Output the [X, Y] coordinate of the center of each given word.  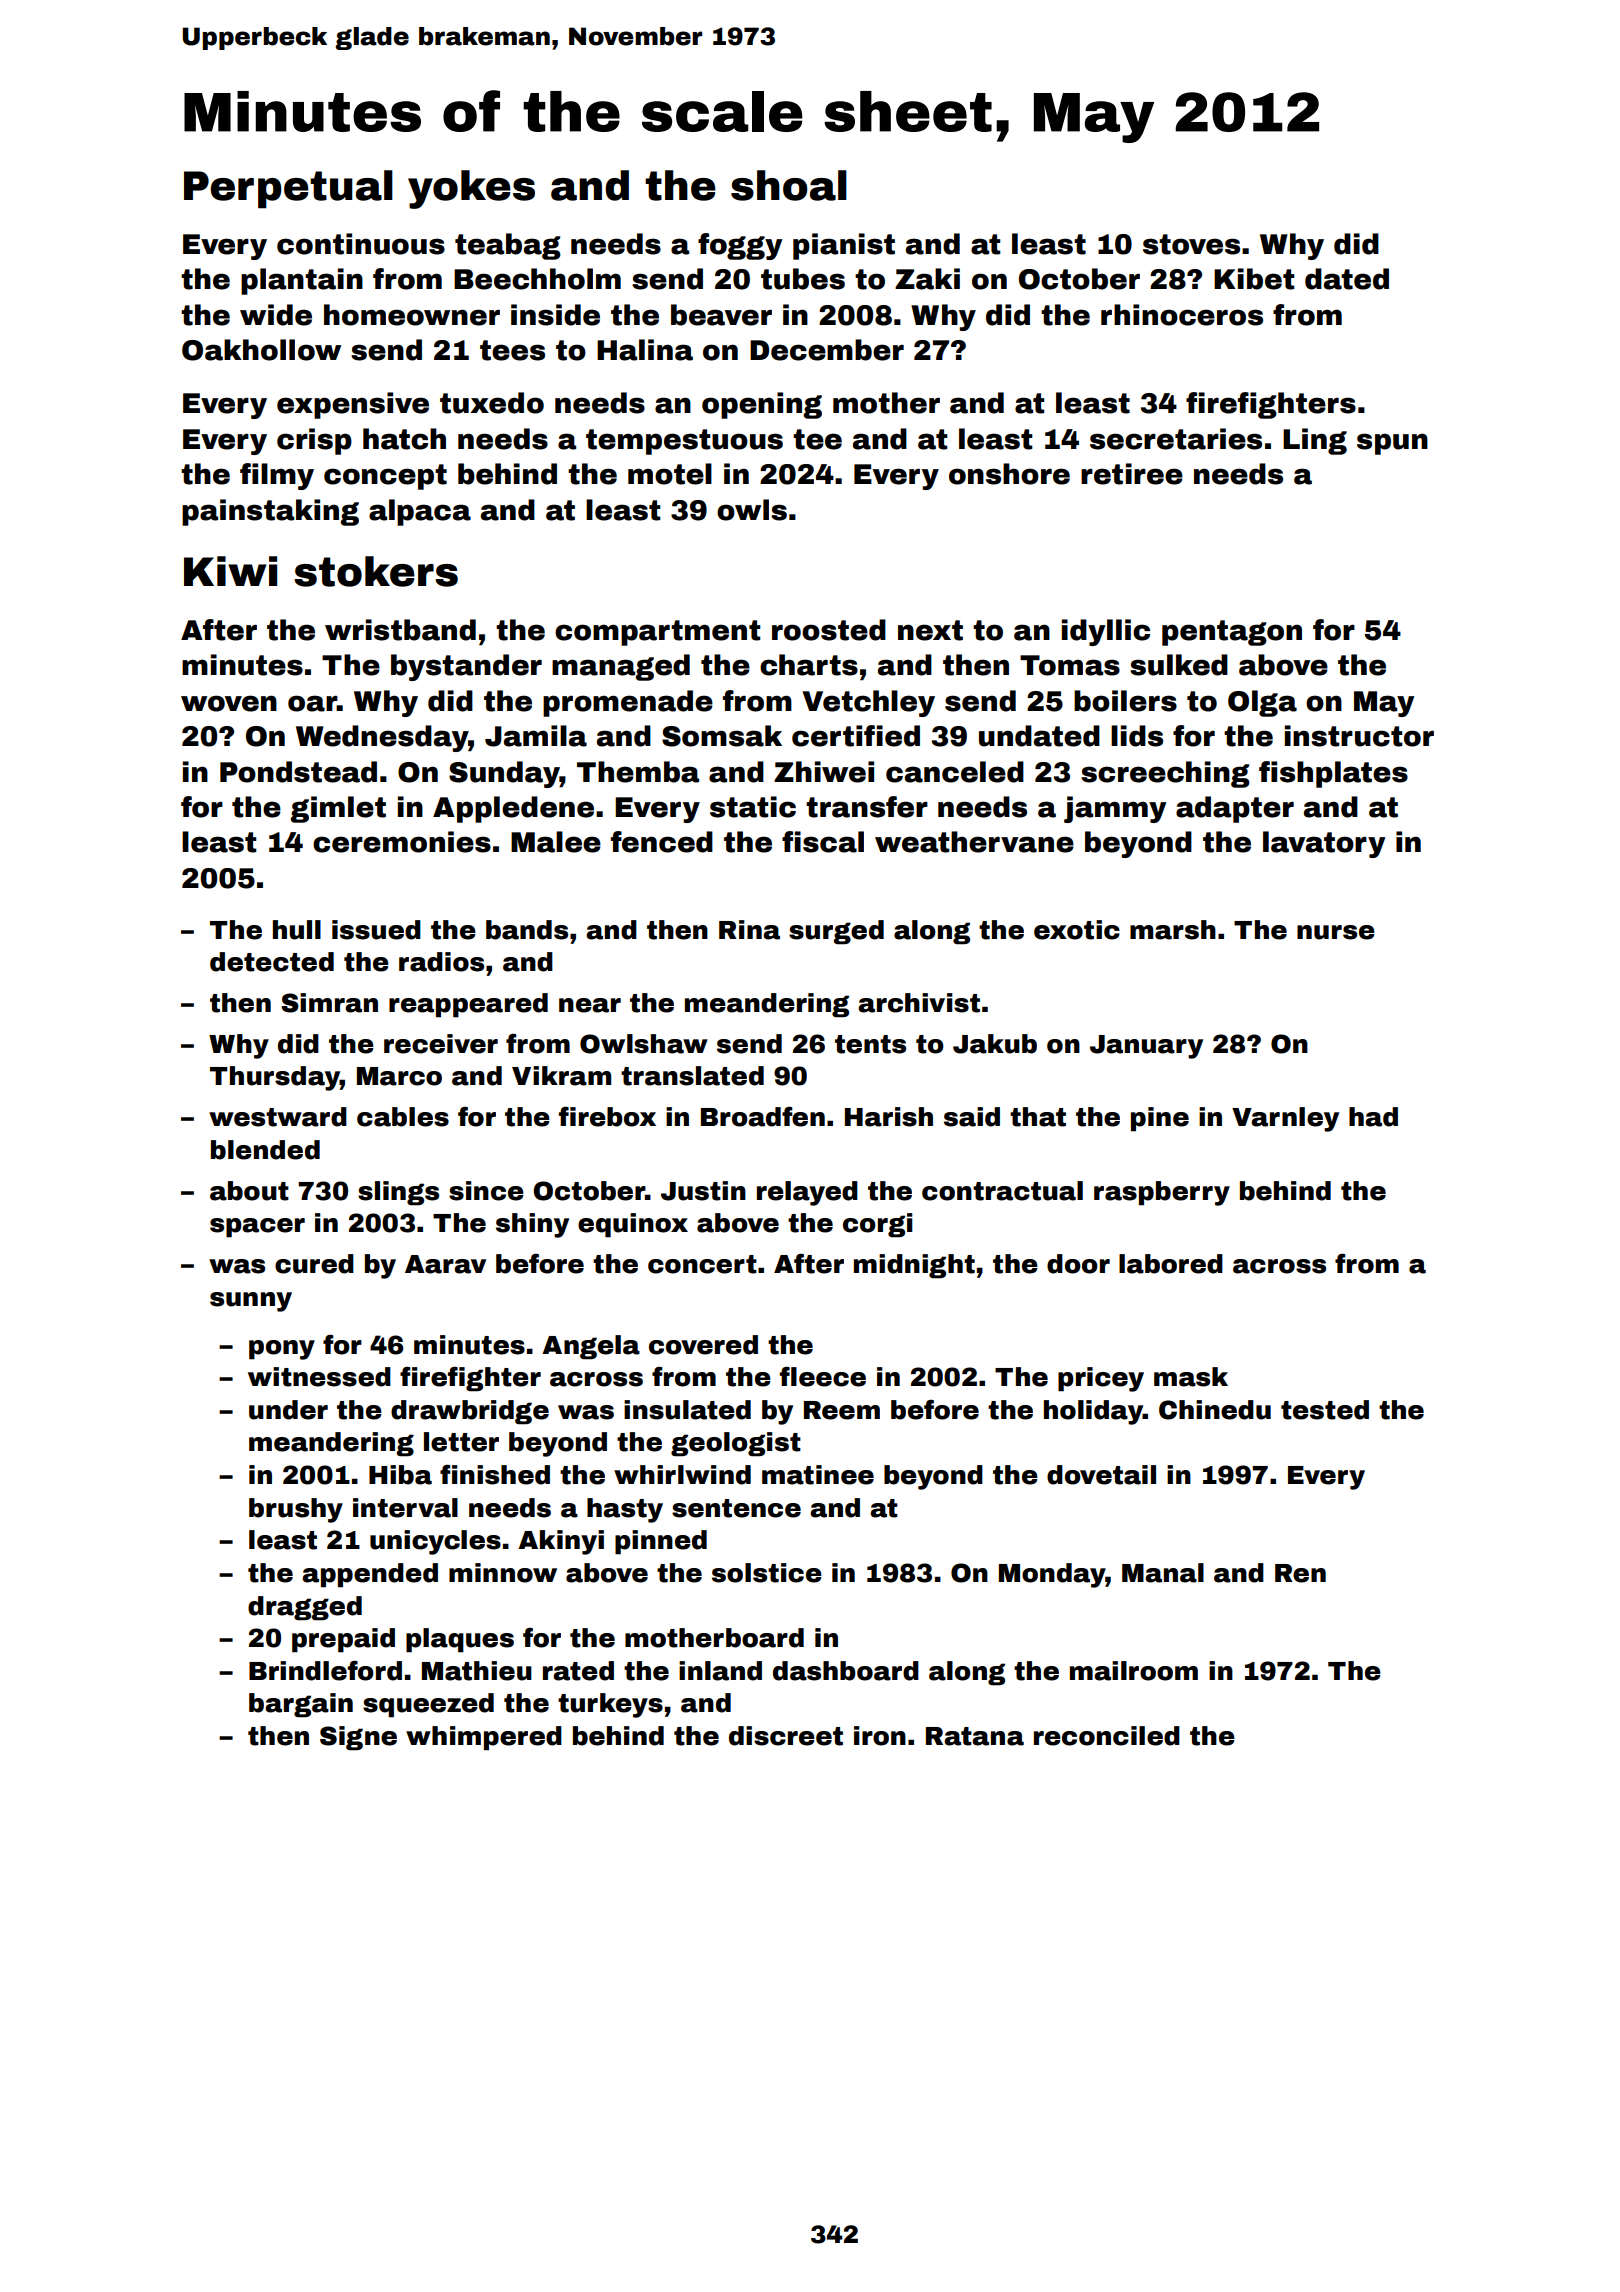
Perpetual [288, 189]
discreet [786, 1736]
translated [692, 1076]
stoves [1191, 244]
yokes [471, 189]
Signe [358, 1738]
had [1373, 1117]
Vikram [561, 1076]
